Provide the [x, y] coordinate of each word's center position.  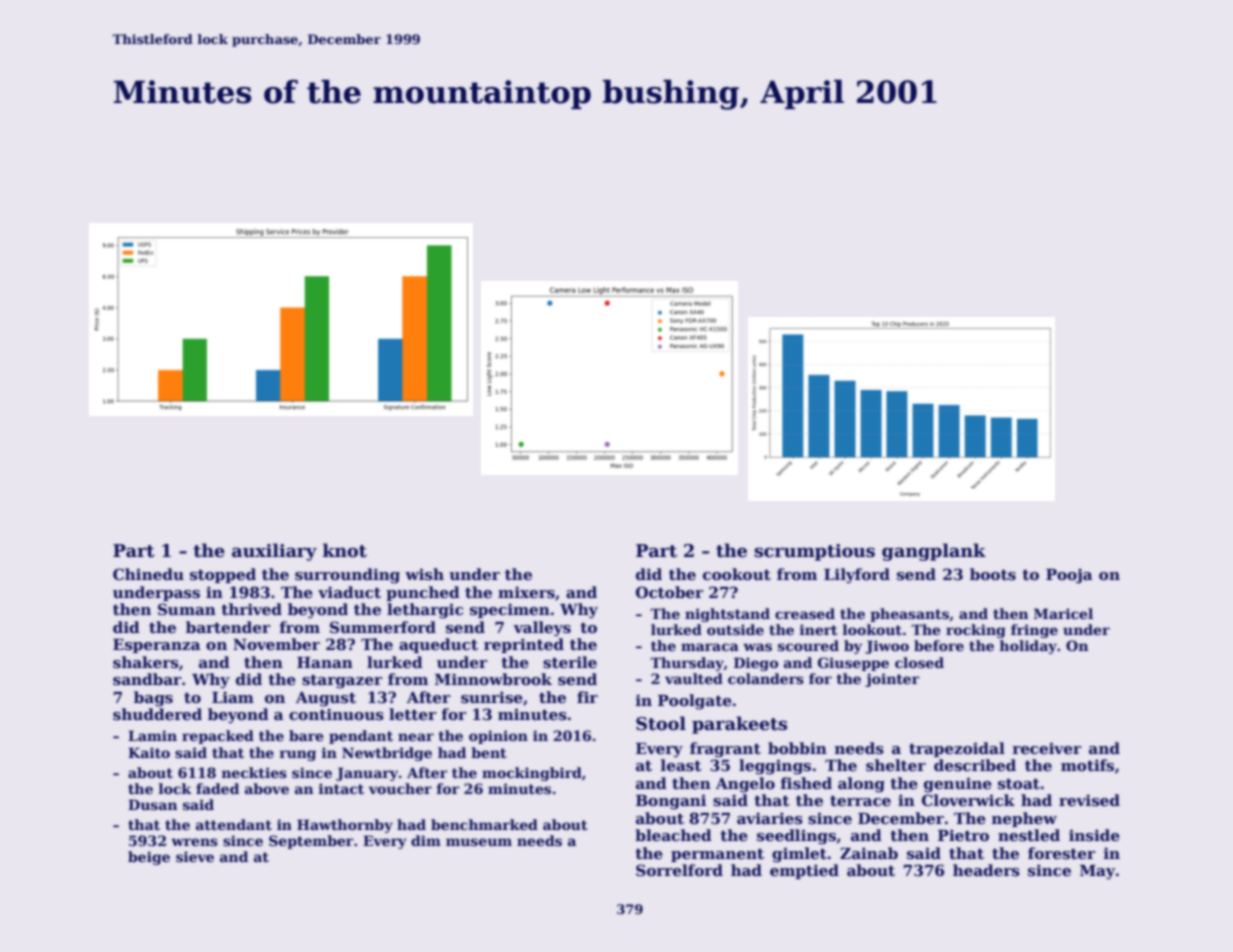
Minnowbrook [493, 679]
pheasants [909, 615]
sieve [195, 856]
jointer [892, 680]
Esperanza [156, 646]
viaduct [349, 592]
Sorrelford [679, 870]
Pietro [963, 835]
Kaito [149, 752]
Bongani [671, 802]
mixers [526, 592]
